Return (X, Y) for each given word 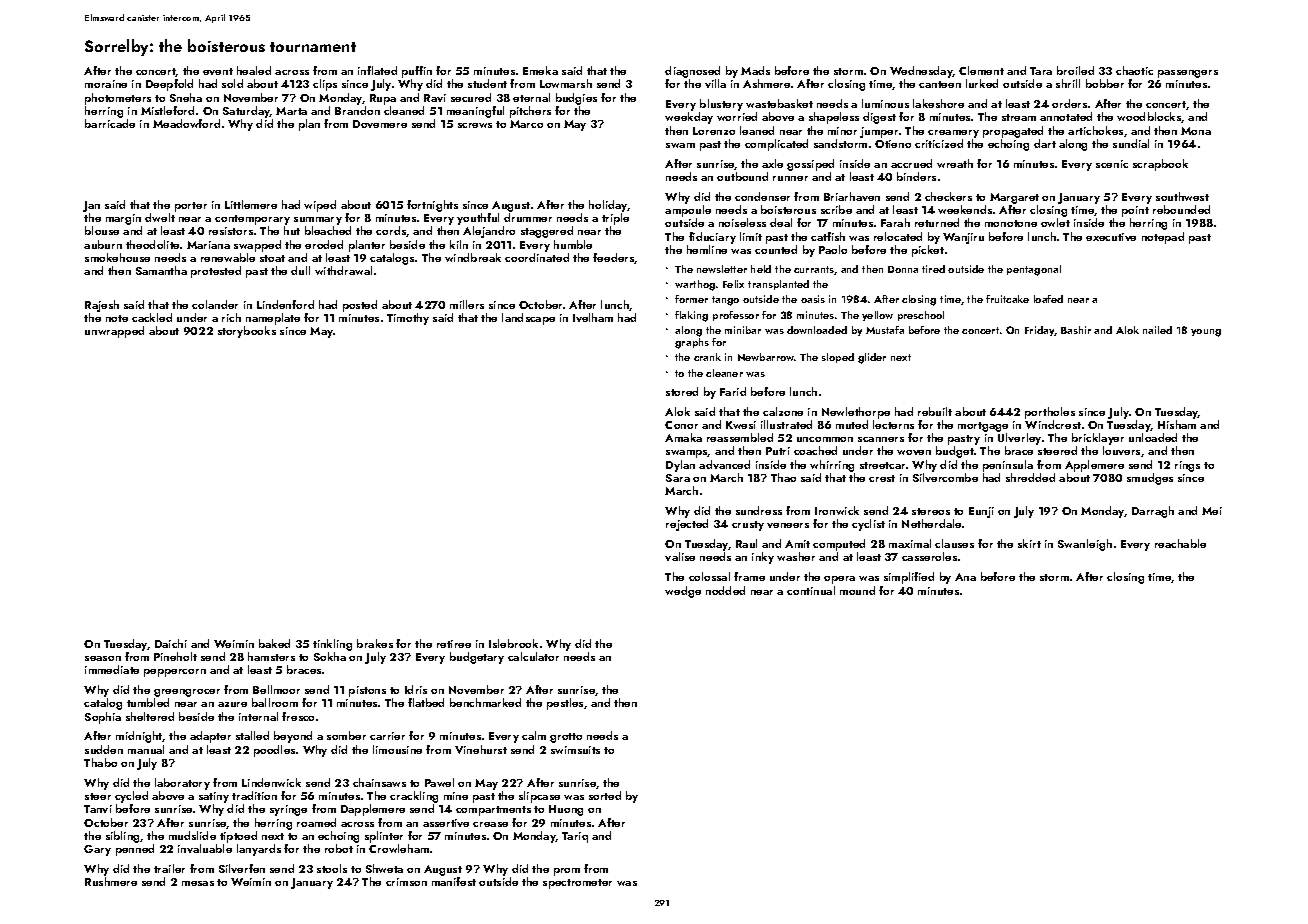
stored (682, 391)
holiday (608, 206)
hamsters (271, 656)
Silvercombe (945, 477)
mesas (198, 883)
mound (857, 590)
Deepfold (169, 85)
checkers (948, 196)
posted (360, 306)
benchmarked (485, 702)
